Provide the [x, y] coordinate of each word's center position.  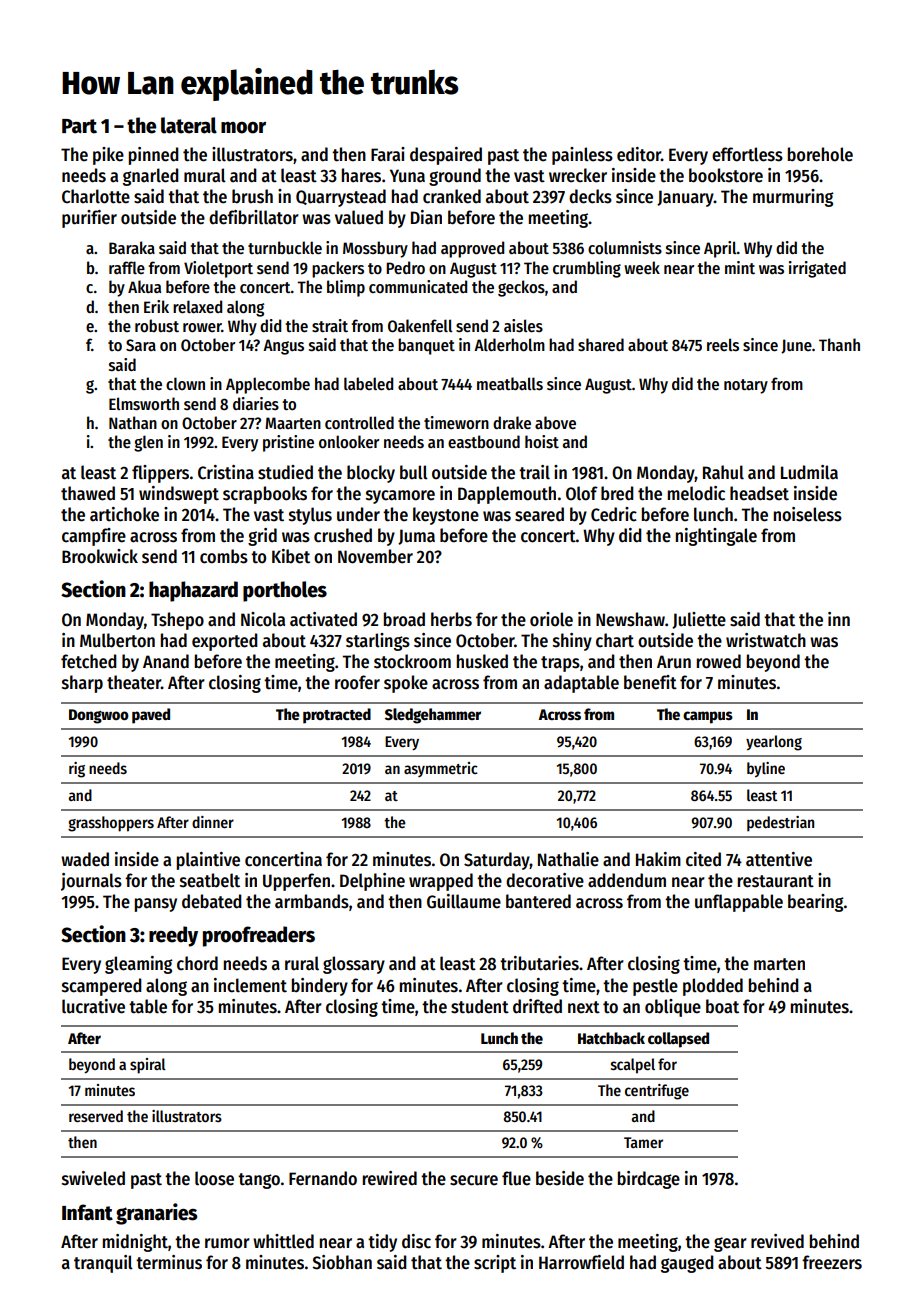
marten [779, 964]
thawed [88, 493]
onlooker [349, 441]
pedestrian [780, 824]
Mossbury [375, 249]
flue [516, 1178]
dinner [213, 822]
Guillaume [464, 901]
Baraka [132, 247]
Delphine [372, 882]
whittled [283, 1241]
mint [740, 267]
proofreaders [259, 936]
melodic [696, 493]
